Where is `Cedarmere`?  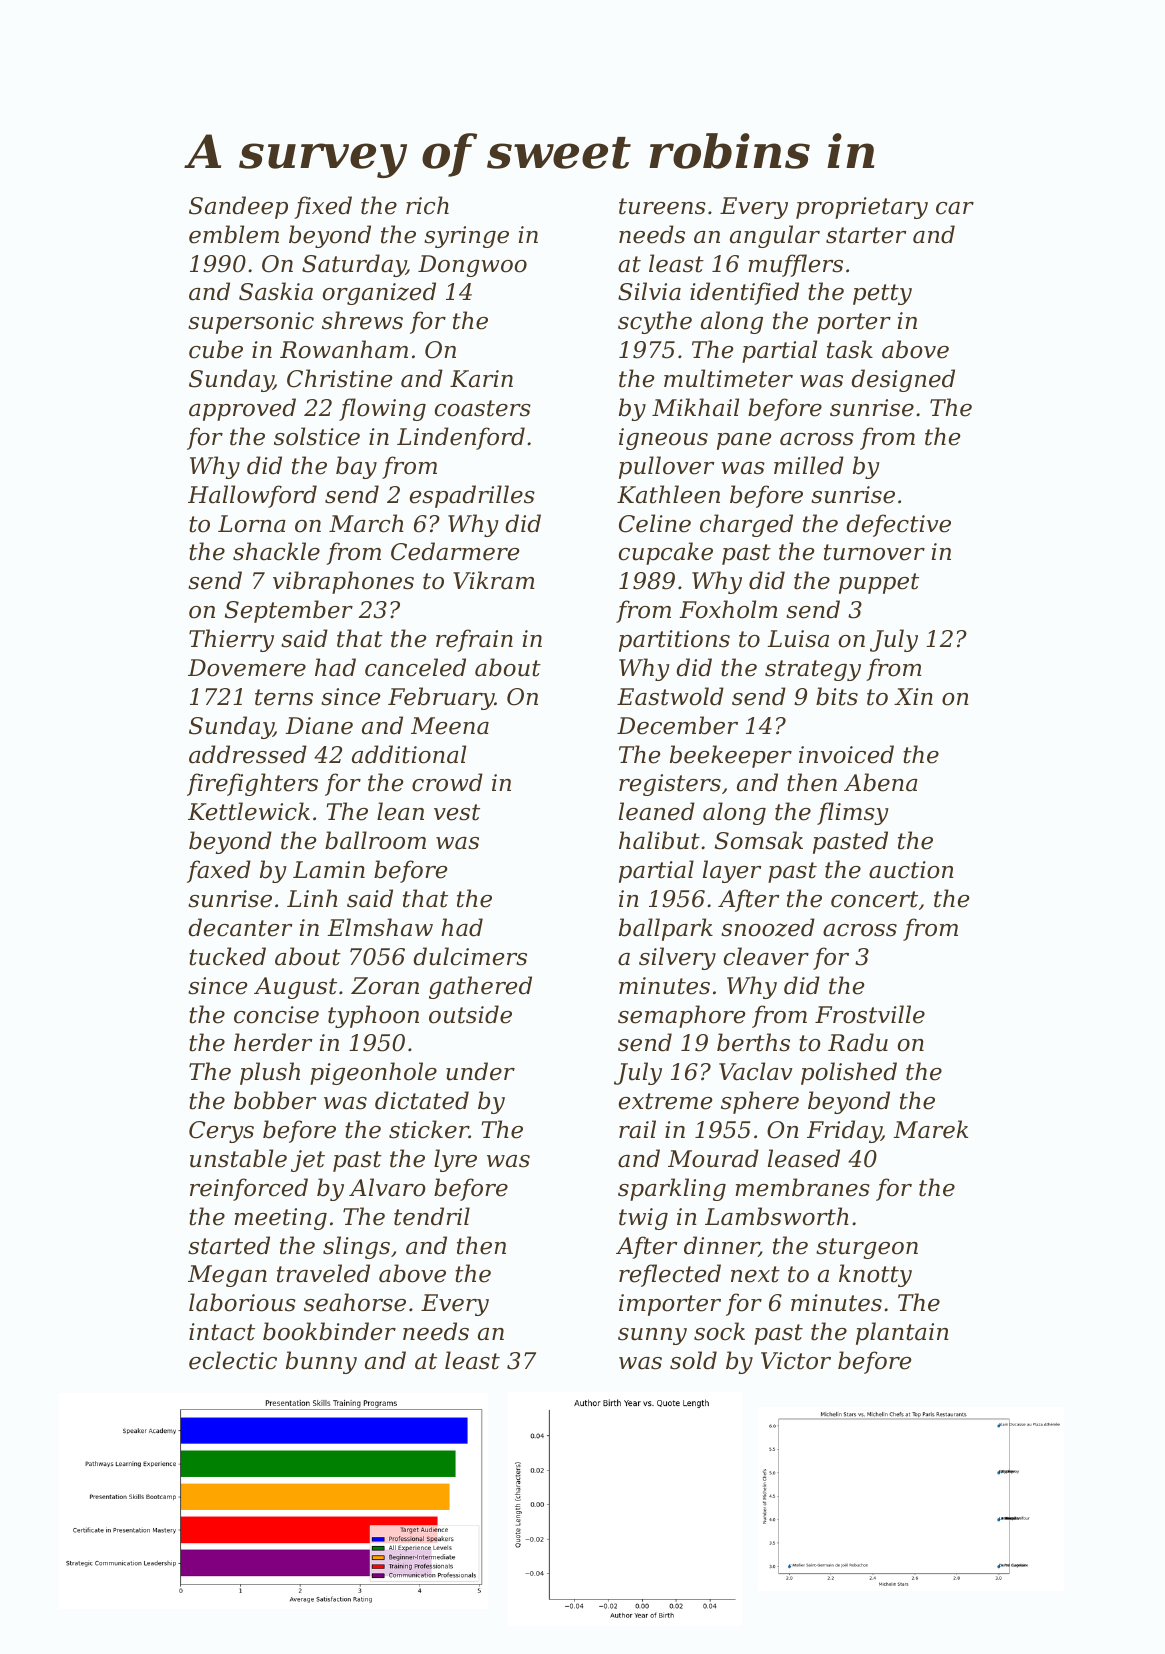 Cedarmere is located at coordinates (455, 551).
